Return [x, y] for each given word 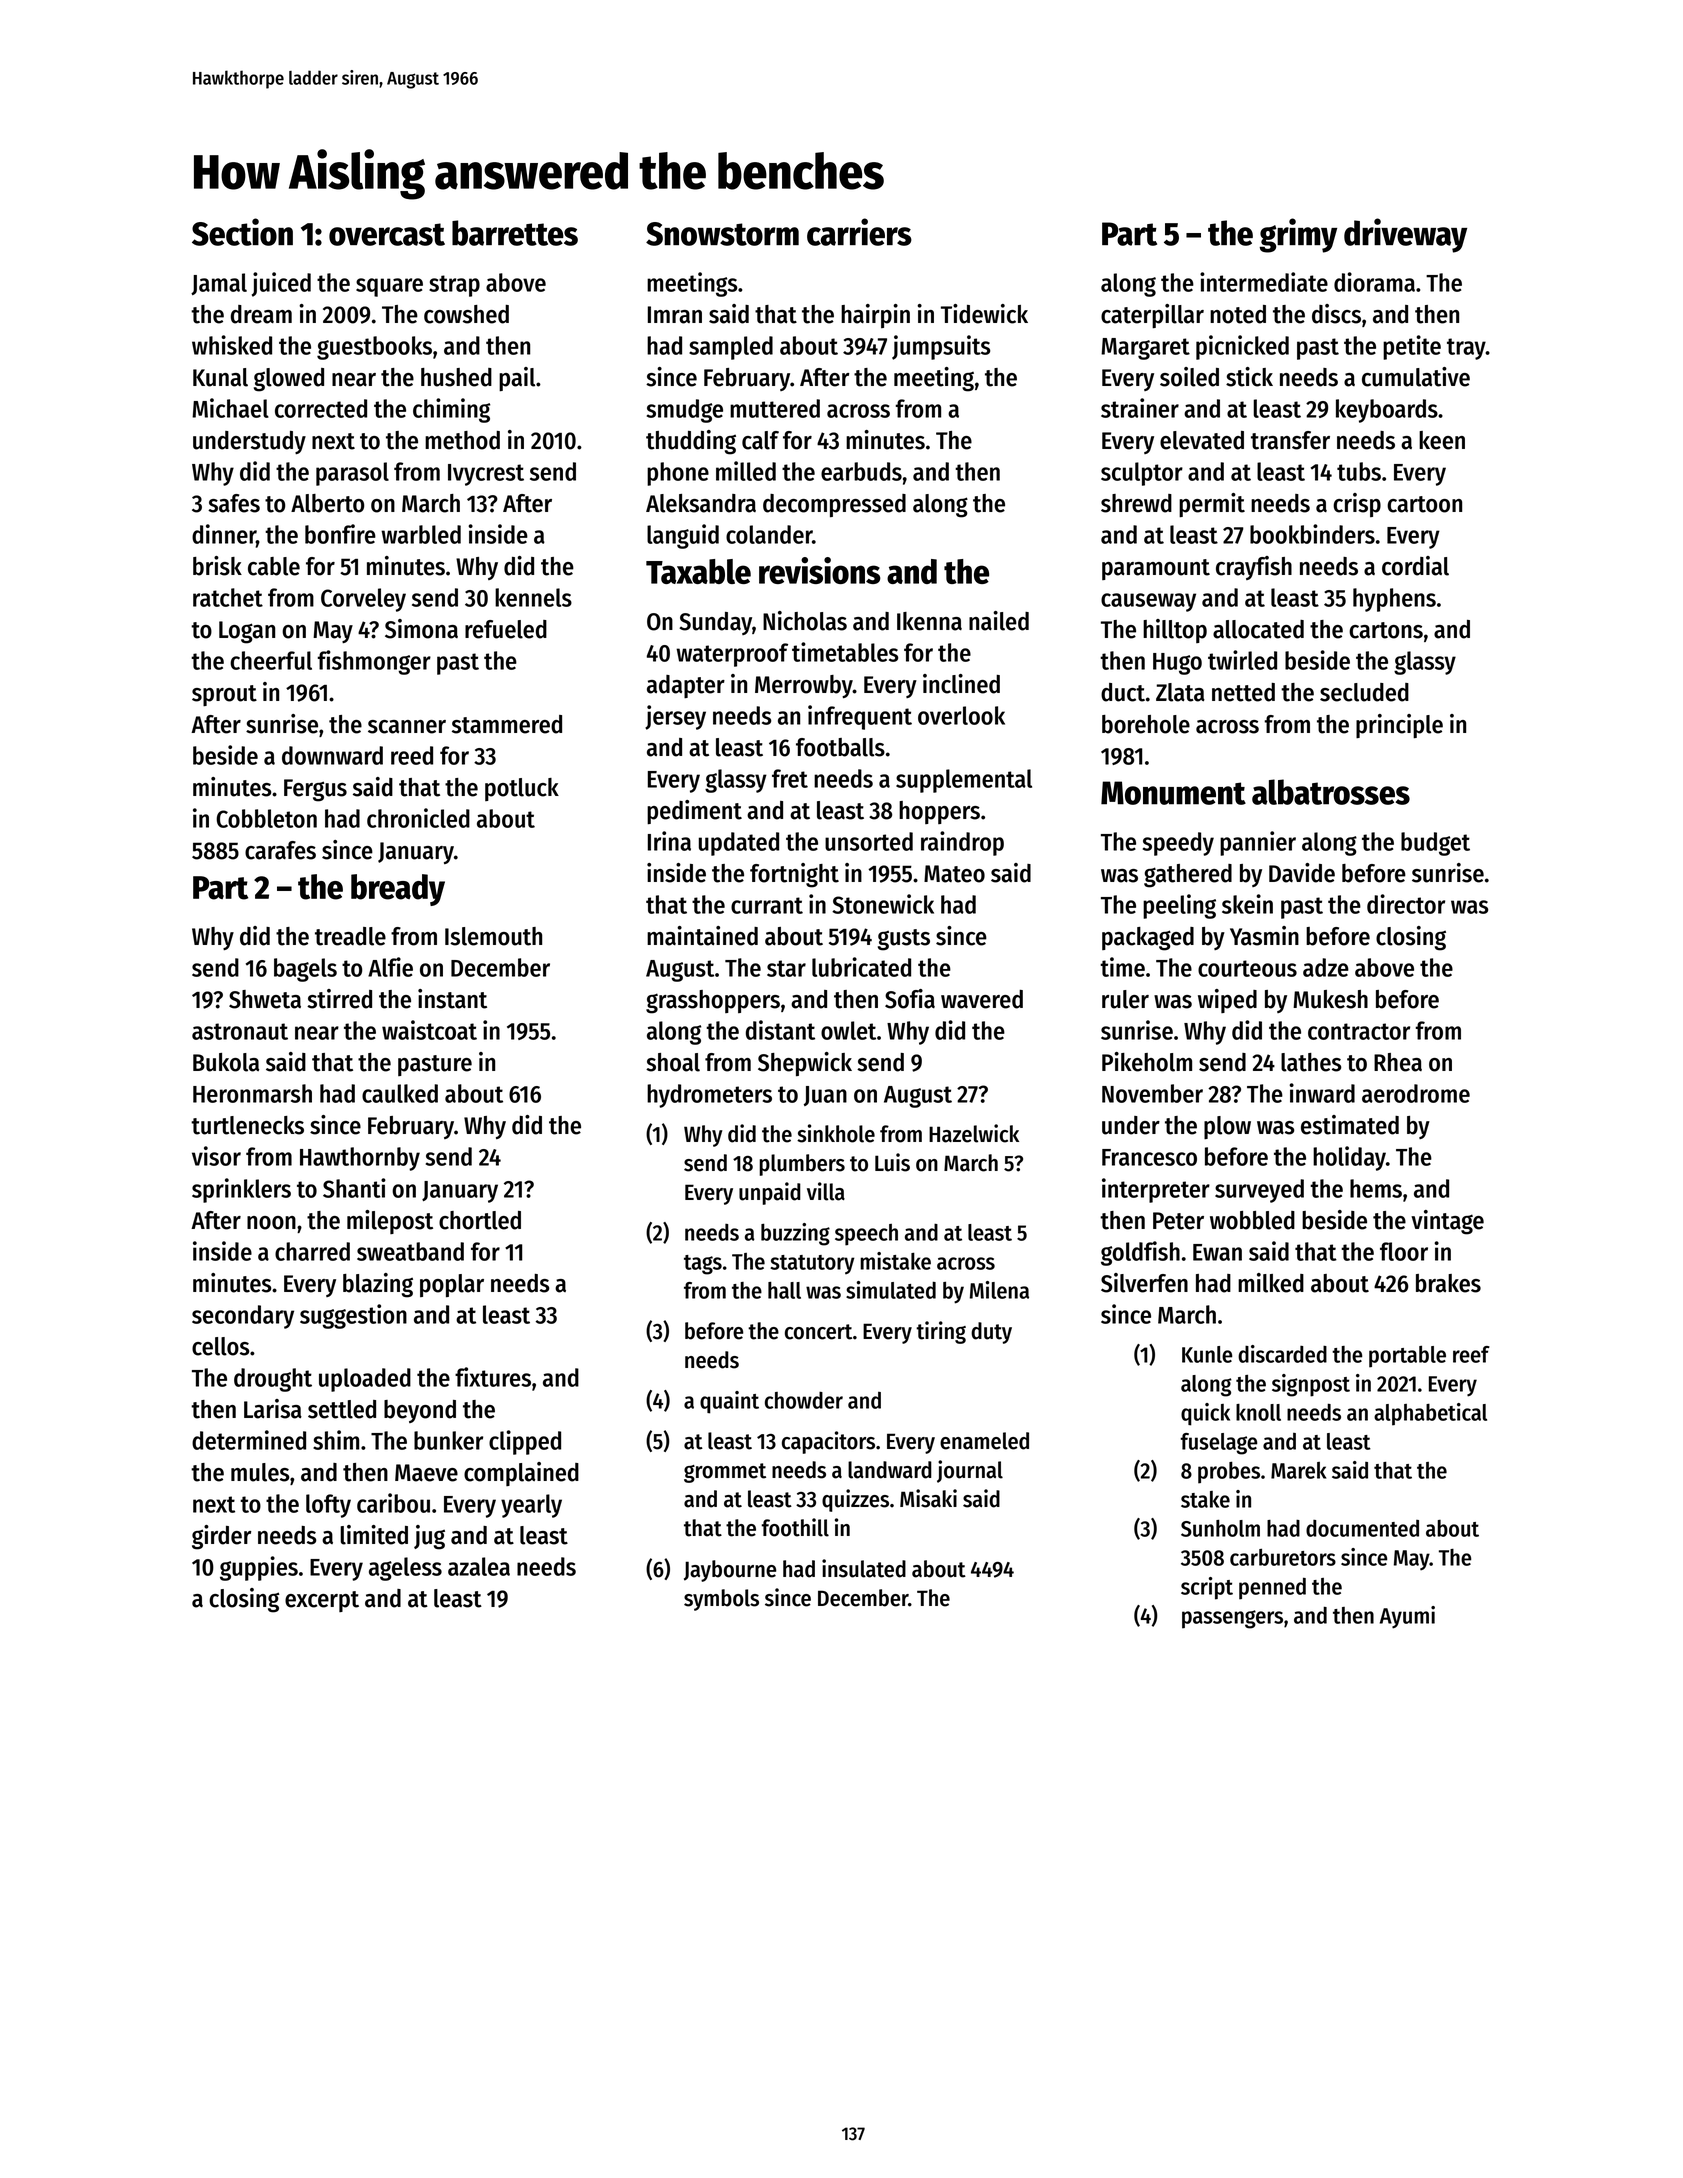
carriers [859, 232]
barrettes [515, 233]
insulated [864, 1568]
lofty [328, 1506]
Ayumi [1407, 1617]
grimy [1298, 235]
